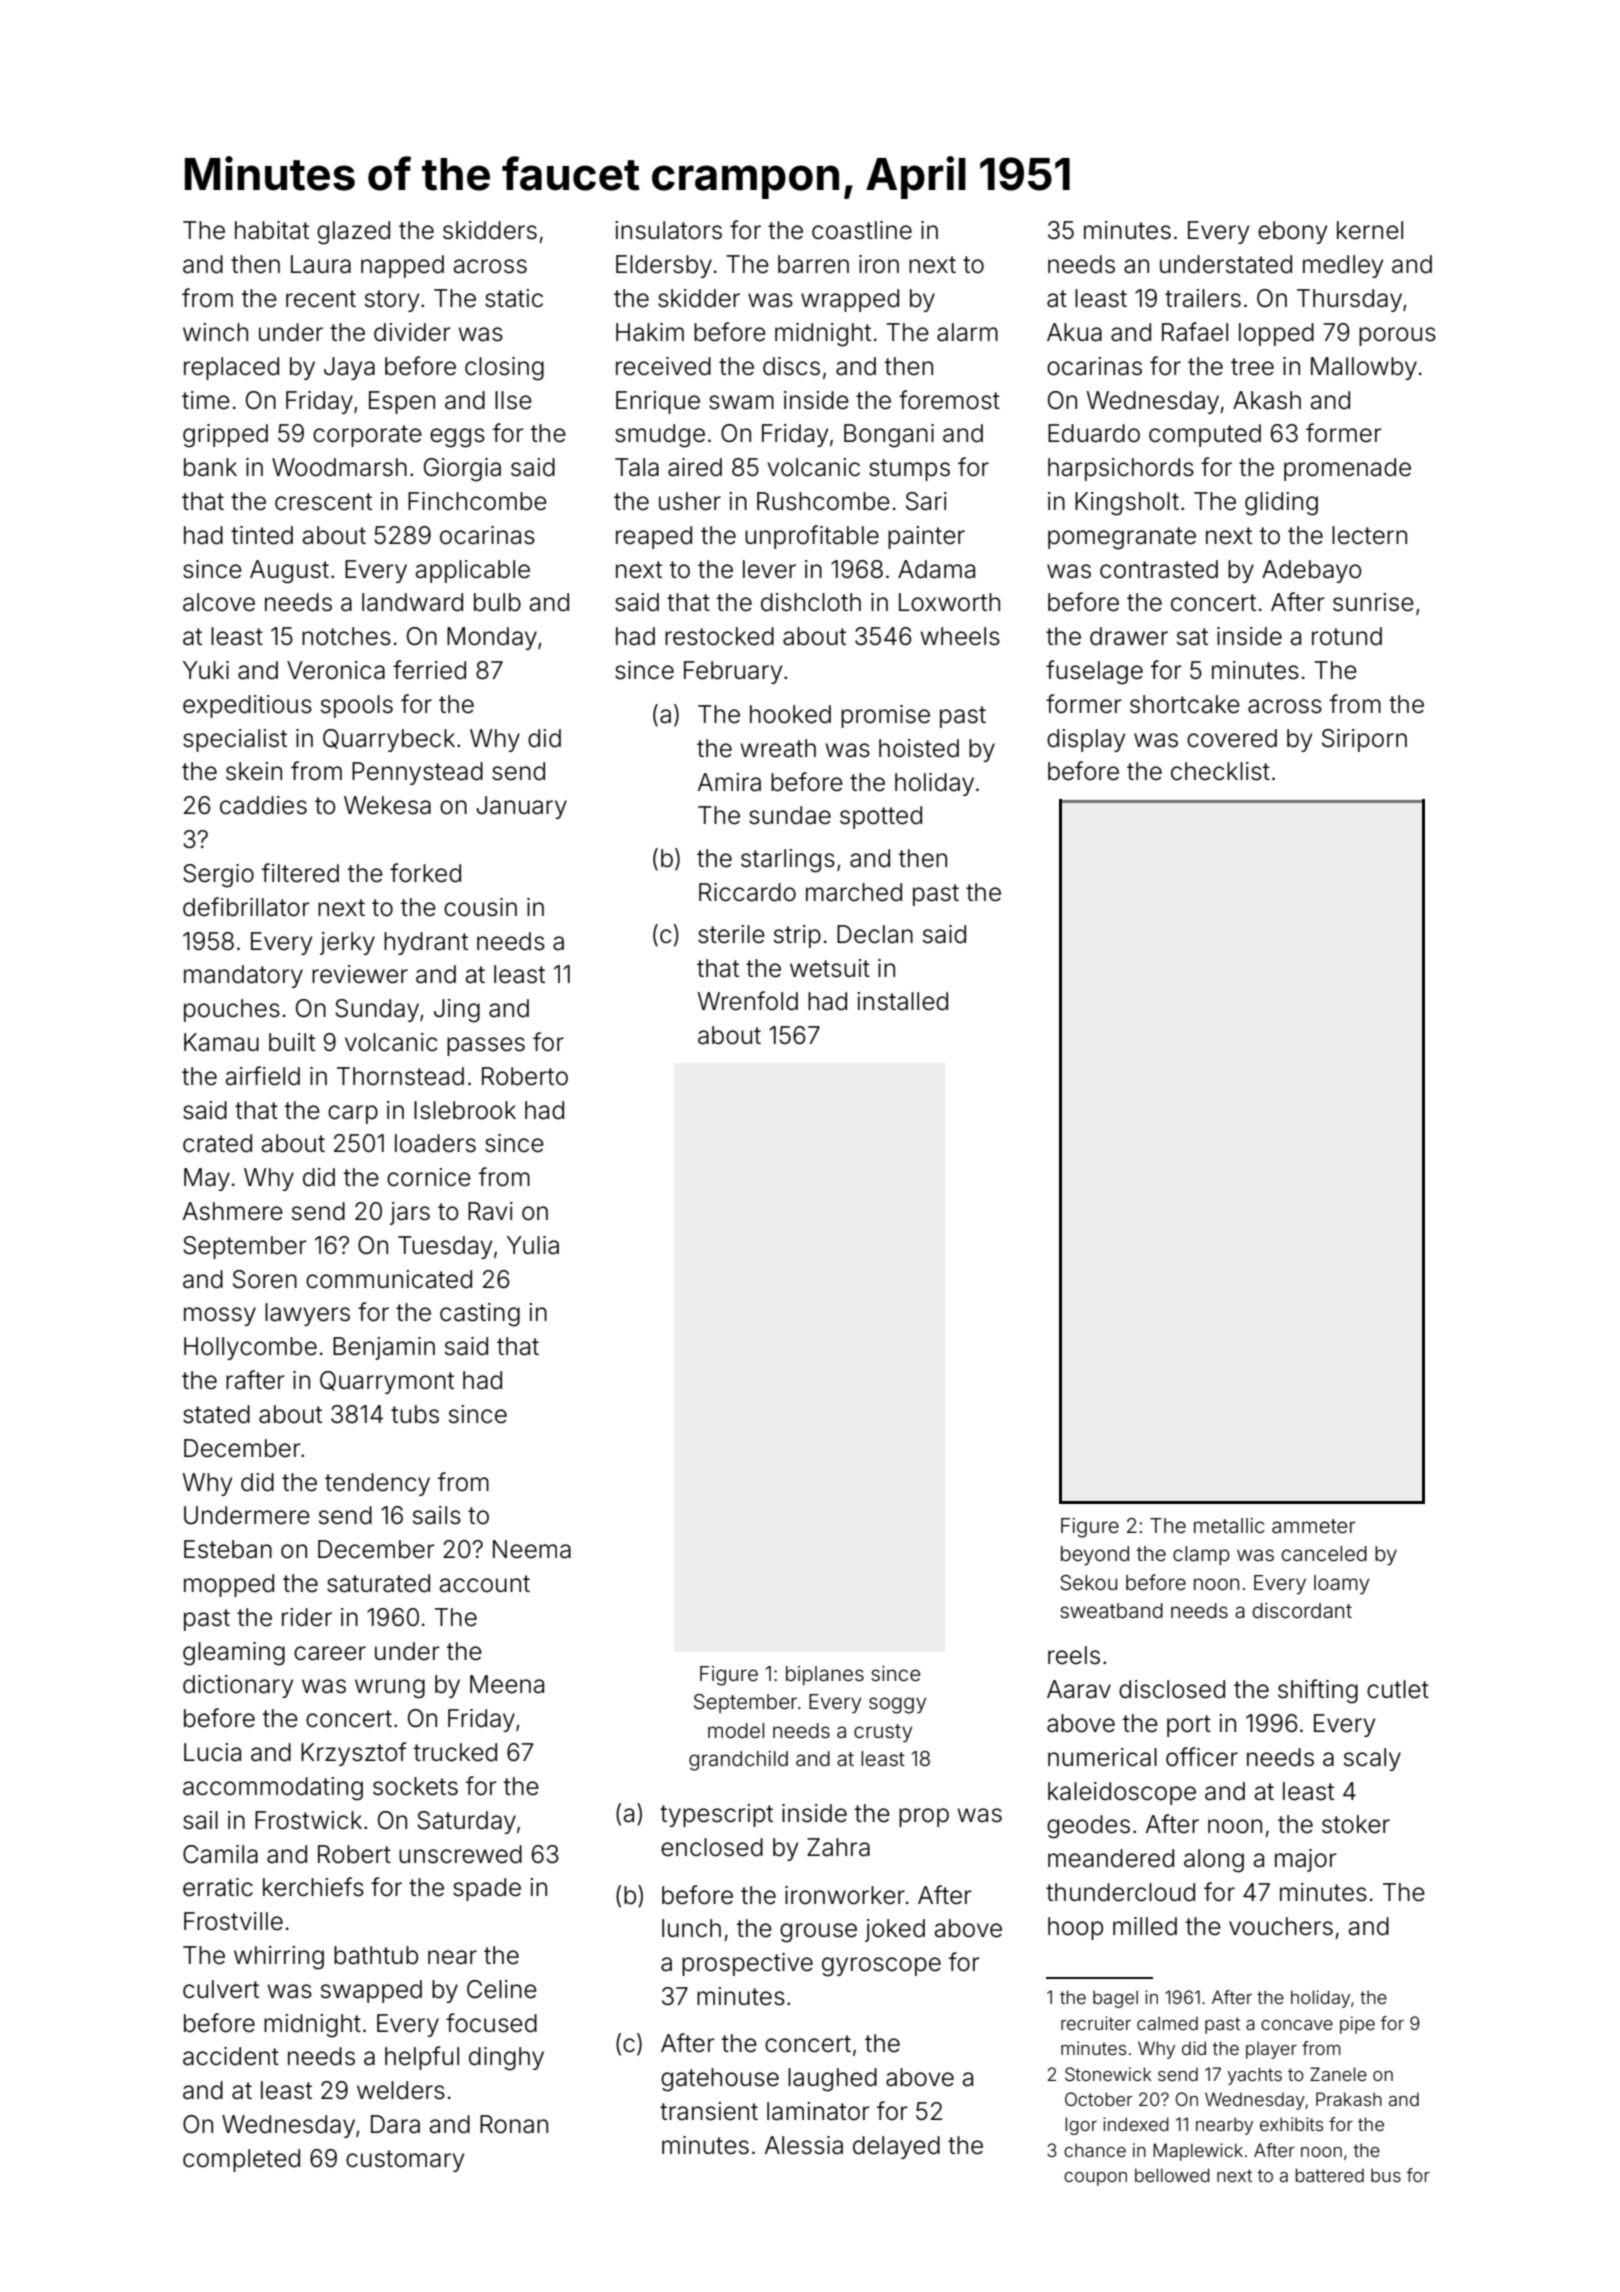 This document has width=1620, height=2292. Describe the element at coordinates (353, 233) in the document. I see `glazed` at that location.
